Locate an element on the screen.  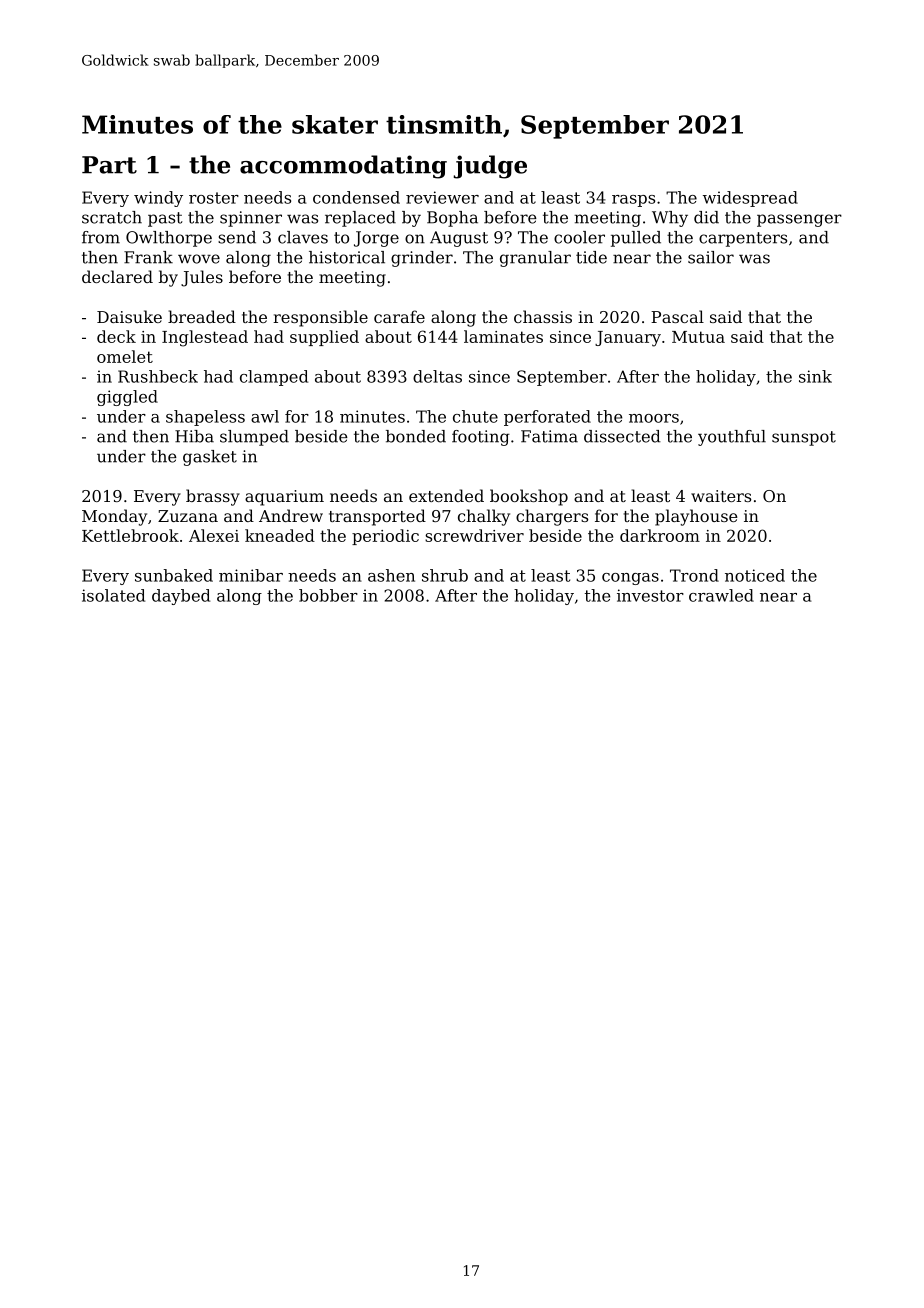
daybed is located at coordinates (181, 597).
